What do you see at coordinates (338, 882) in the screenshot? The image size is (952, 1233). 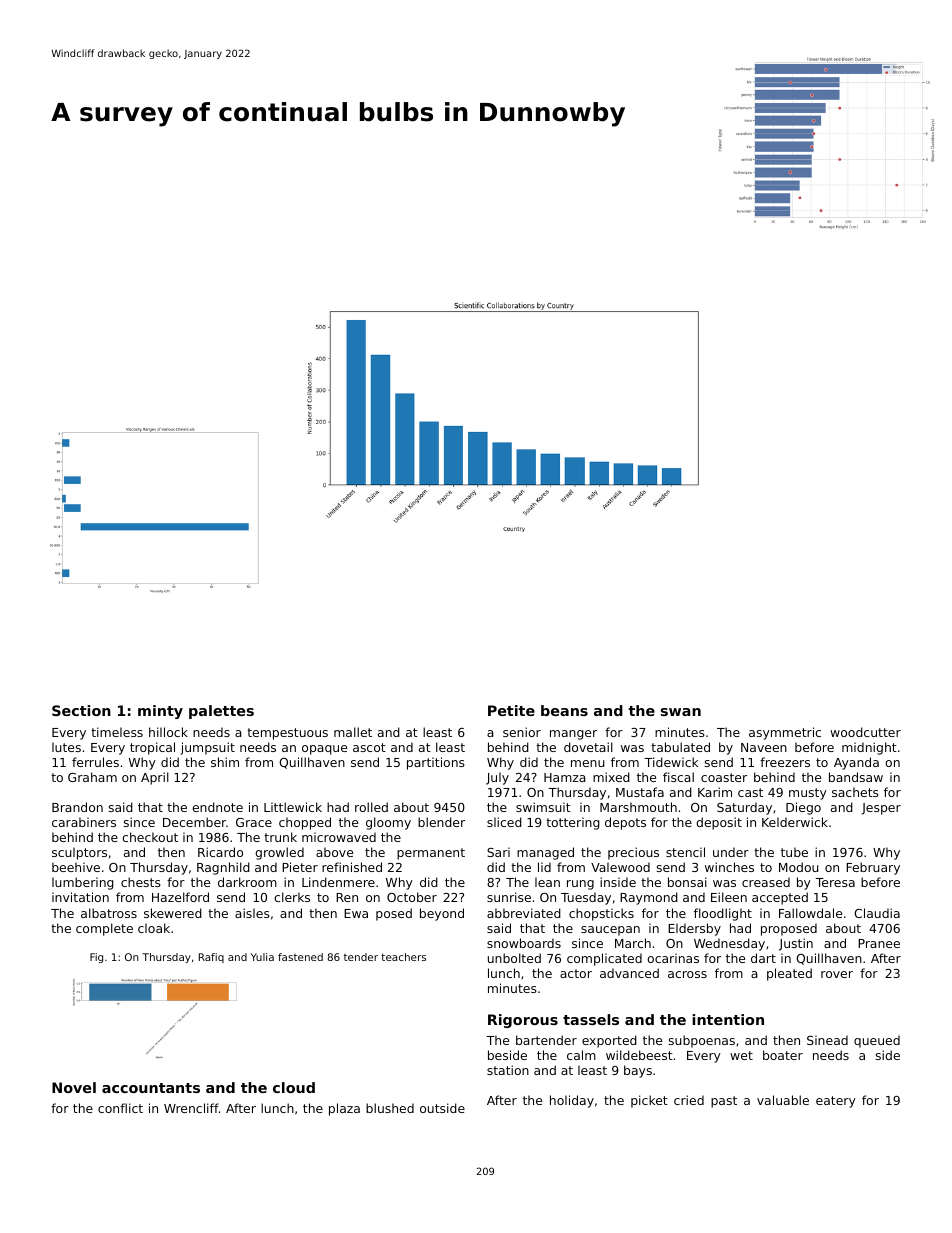 I see `Lindenmere` at bounding box center [338, 882].
